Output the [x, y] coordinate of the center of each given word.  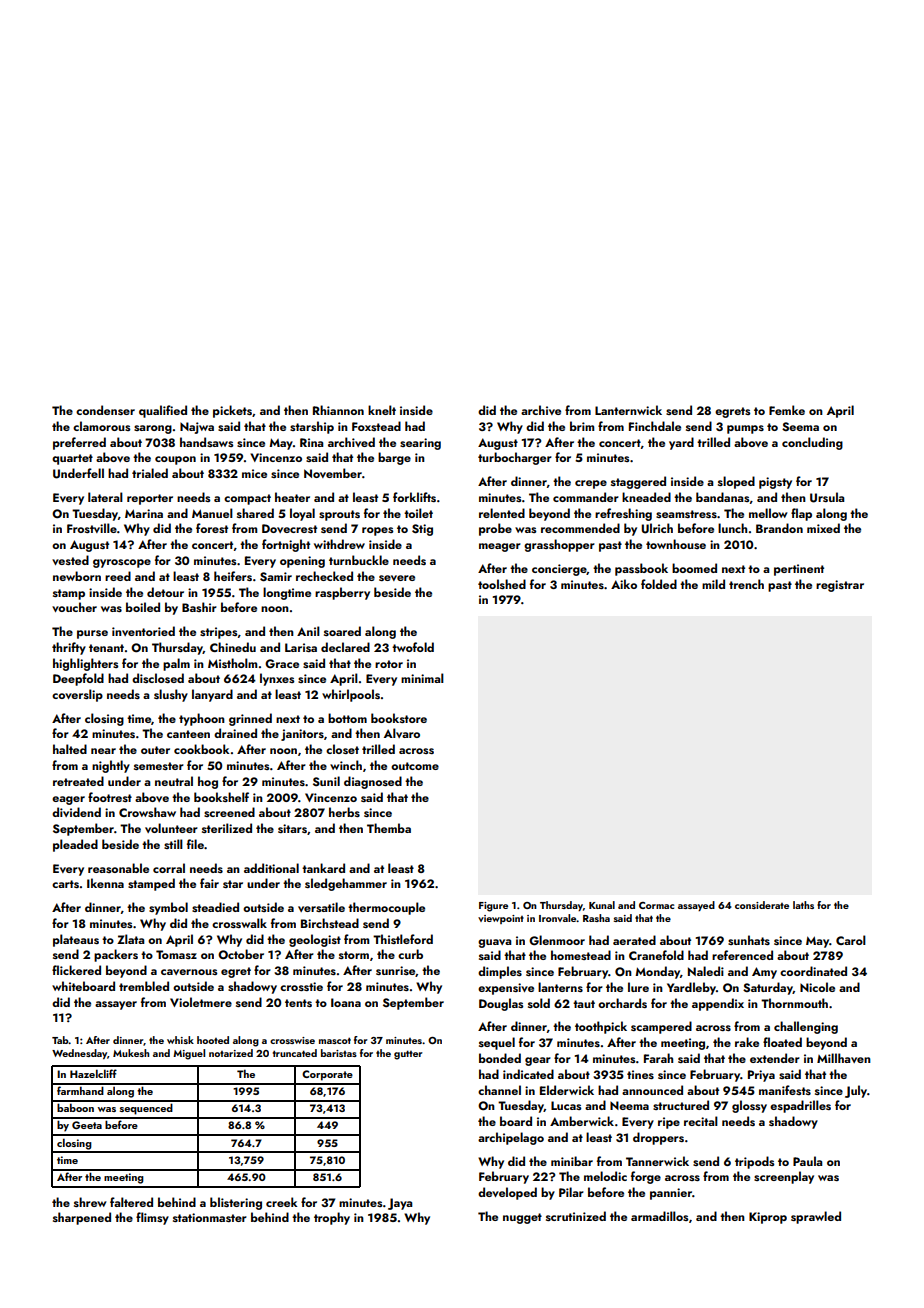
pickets [232, 411]
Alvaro [402, 733]
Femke [787, 410]
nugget [522, 1218]
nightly [111, 766]
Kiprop [768, 1218]
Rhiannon [338, 410]
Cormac [656, 905]
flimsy [152, 1218]
